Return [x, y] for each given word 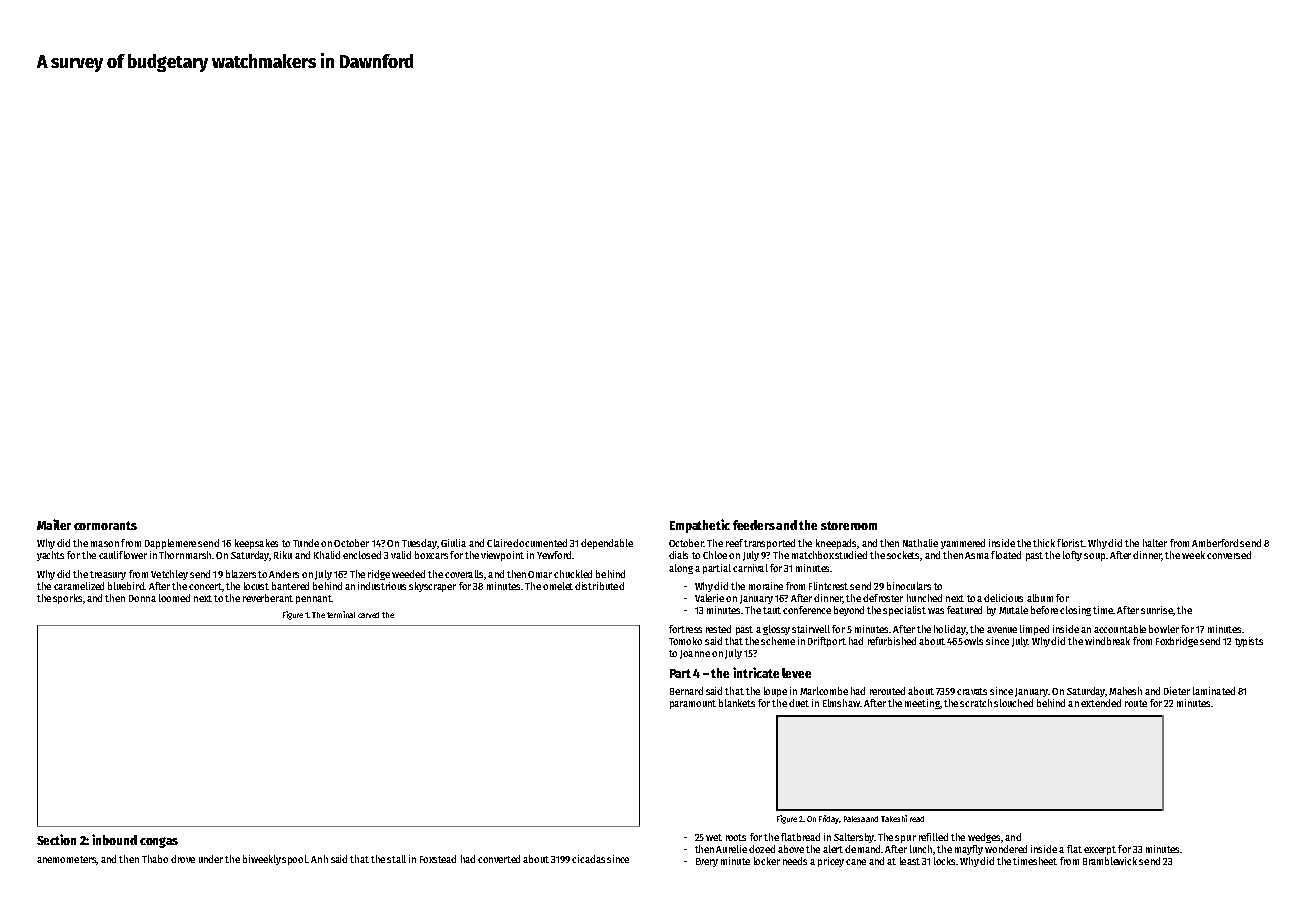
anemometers [66, 859]
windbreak [1107, 641]
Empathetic [700, 526]
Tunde [306, 543]
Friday [829, 819]
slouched [1013, 703]
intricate [756, 672]
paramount [693, 704]
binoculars [909, 586]
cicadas [588, 859]
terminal [341, 614]
